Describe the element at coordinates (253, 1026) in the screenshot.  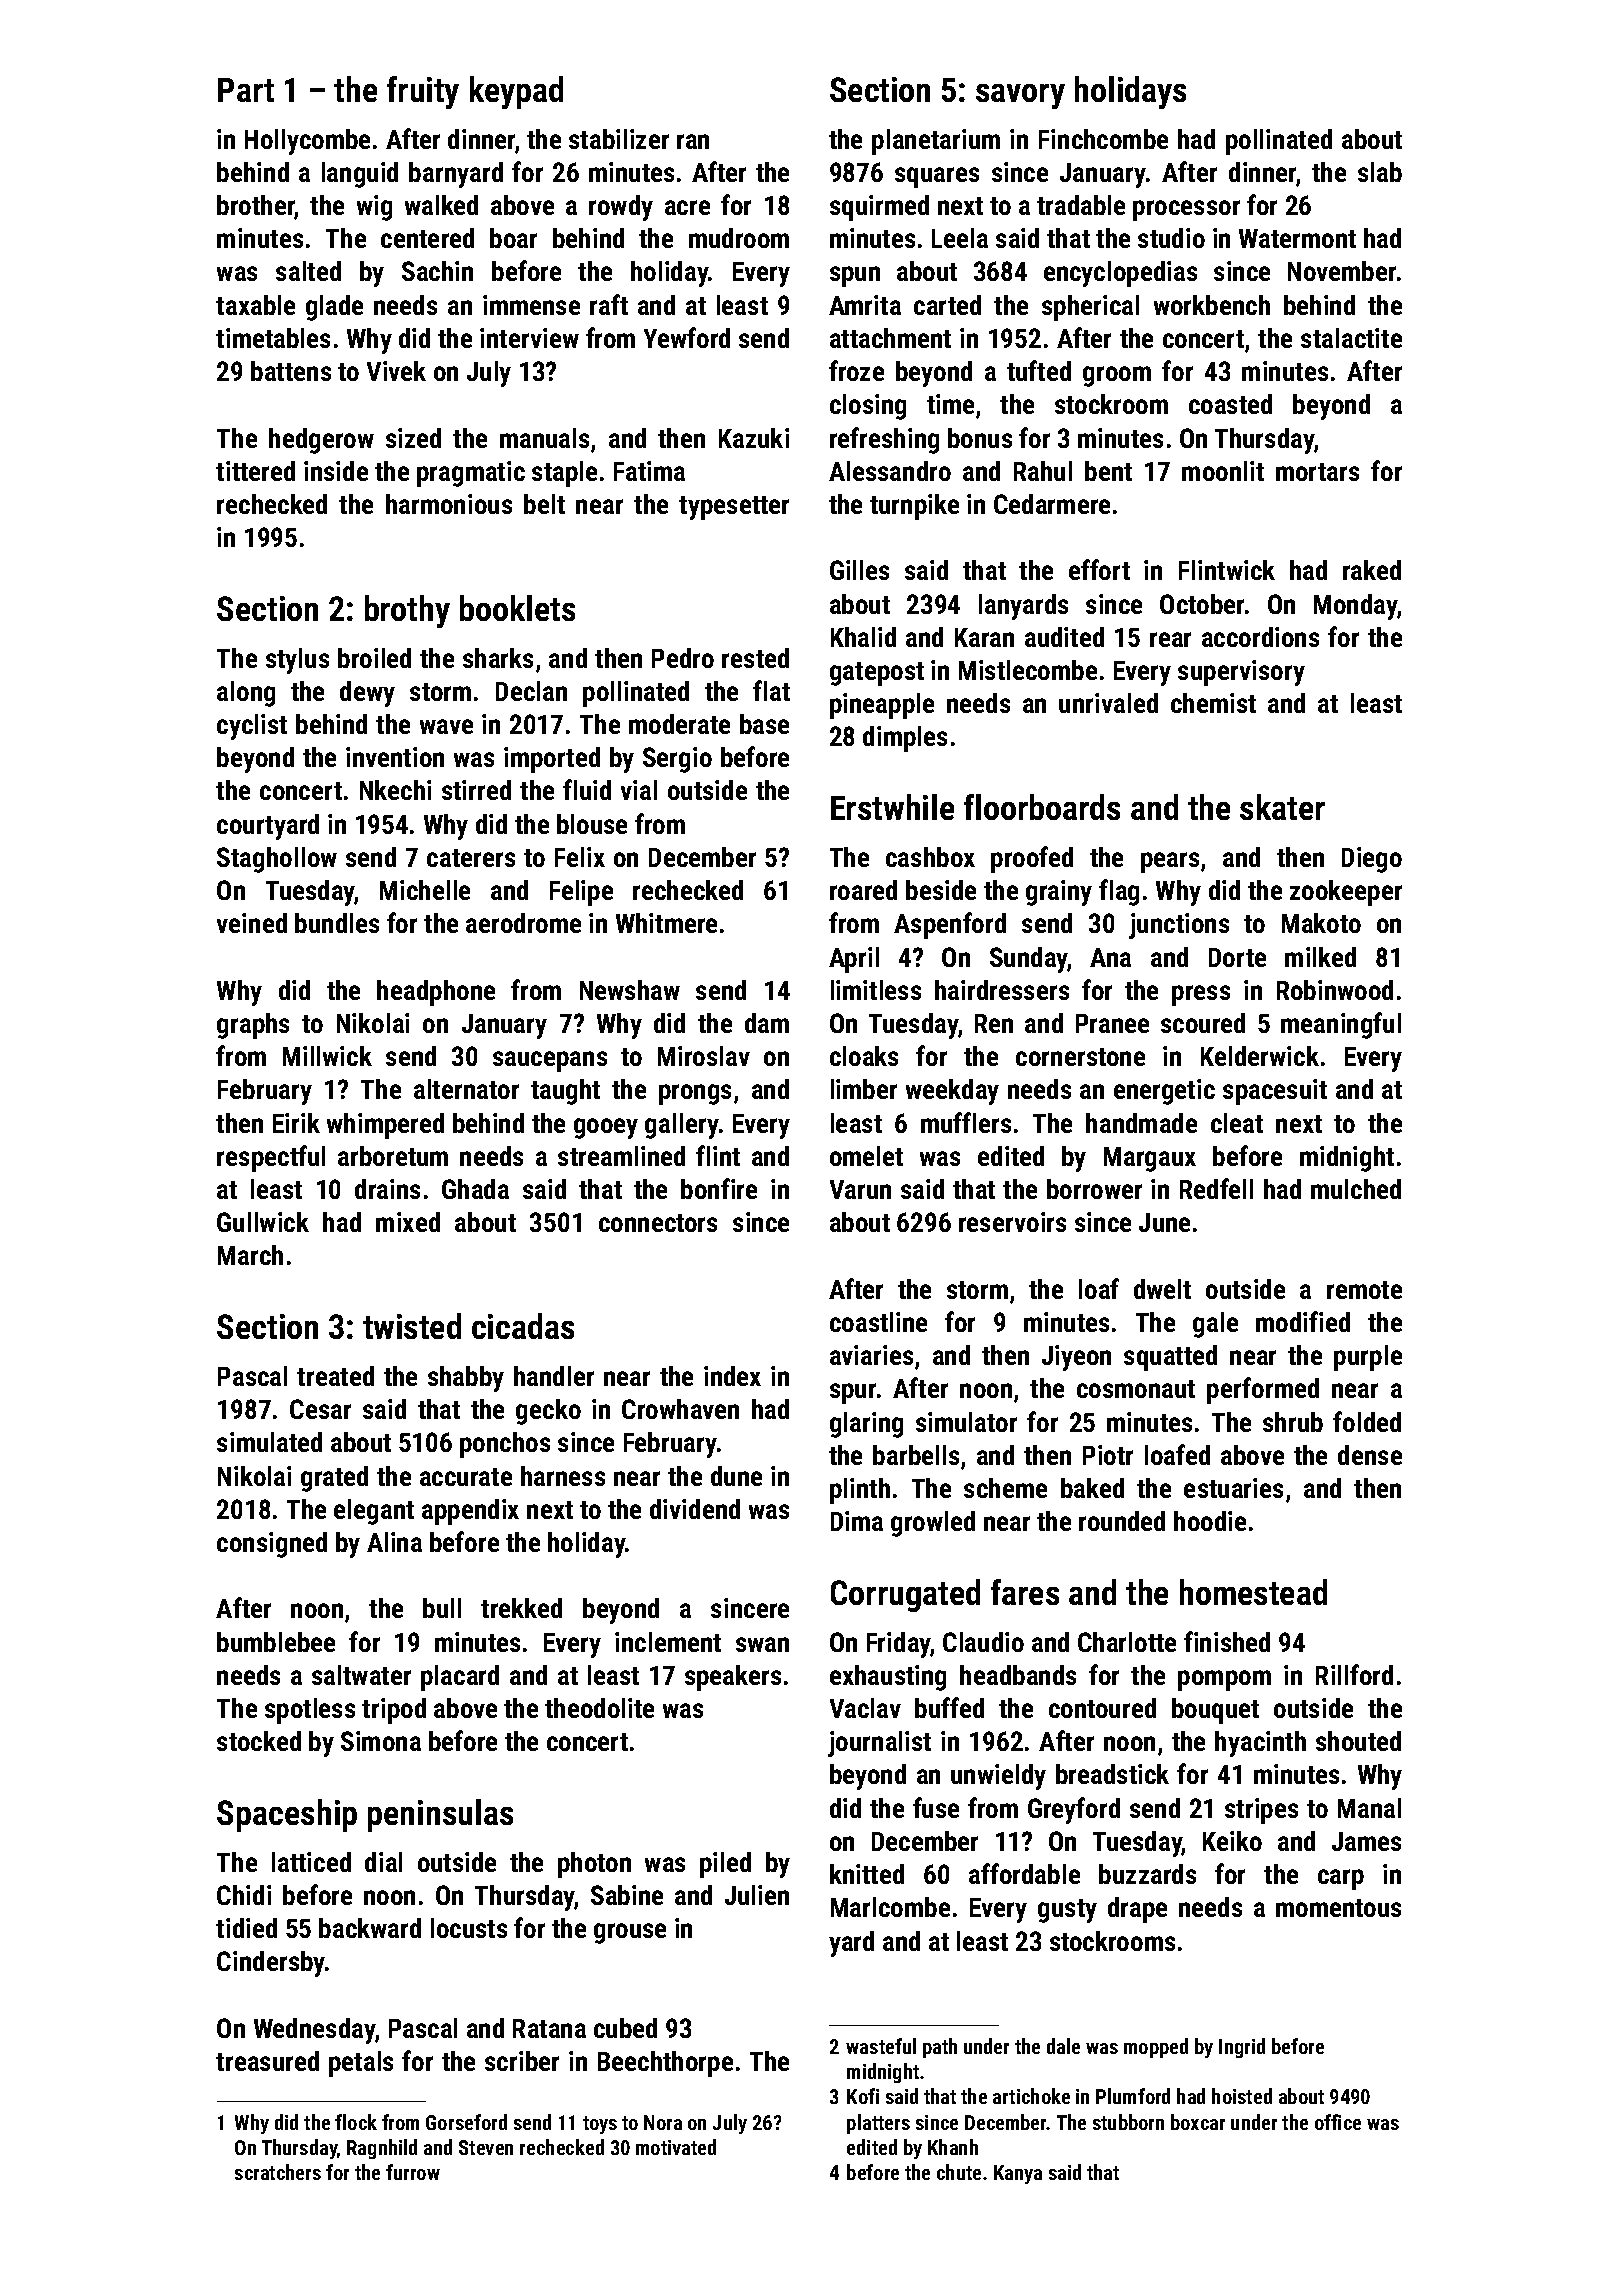
I see `graphs` at that location.
